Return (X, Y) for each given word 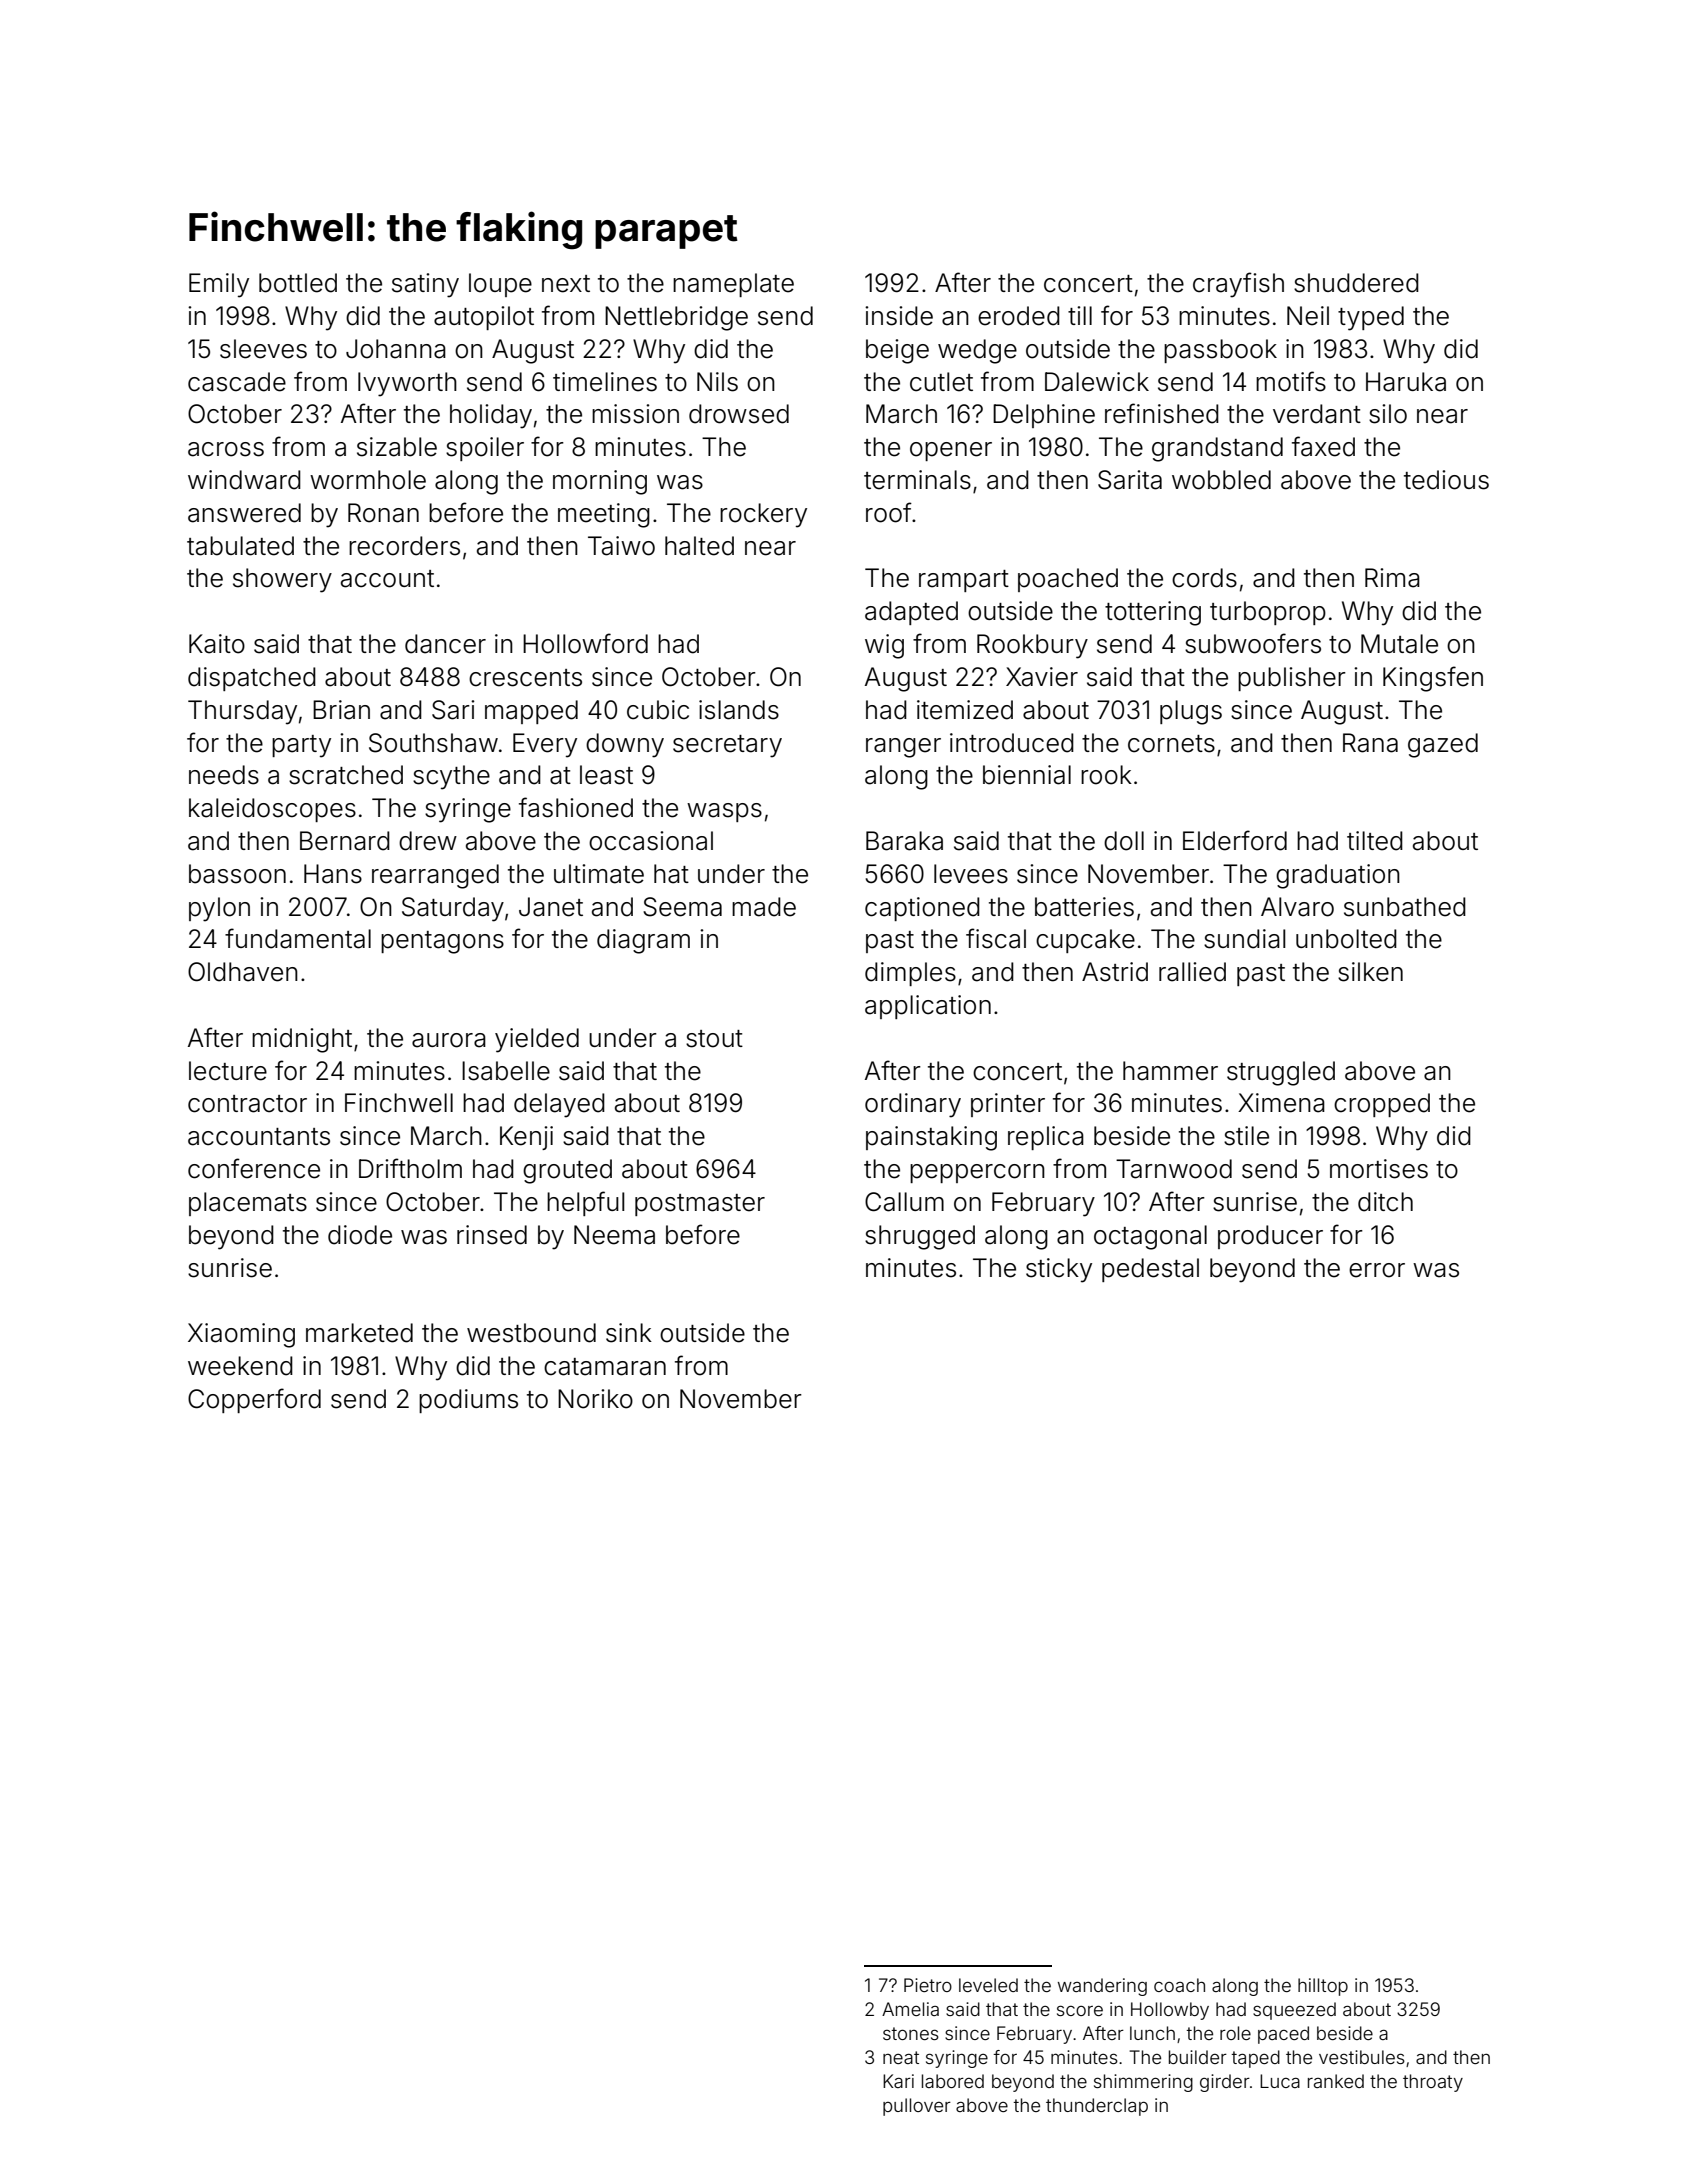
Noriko (595, 1399)
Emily (219, 285)
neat (901, 2057)
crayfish (1238, 285)
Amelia (910, 2009)
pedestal (1150, 1270)
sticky (1059, 1270)
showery (282, 580)
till (1080, 315)
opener (951, 451)
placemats (248, 1204)
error (1377, 1270)
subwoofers (1253, 643)
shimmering (1143, 2083)
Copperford (254, 1400)
